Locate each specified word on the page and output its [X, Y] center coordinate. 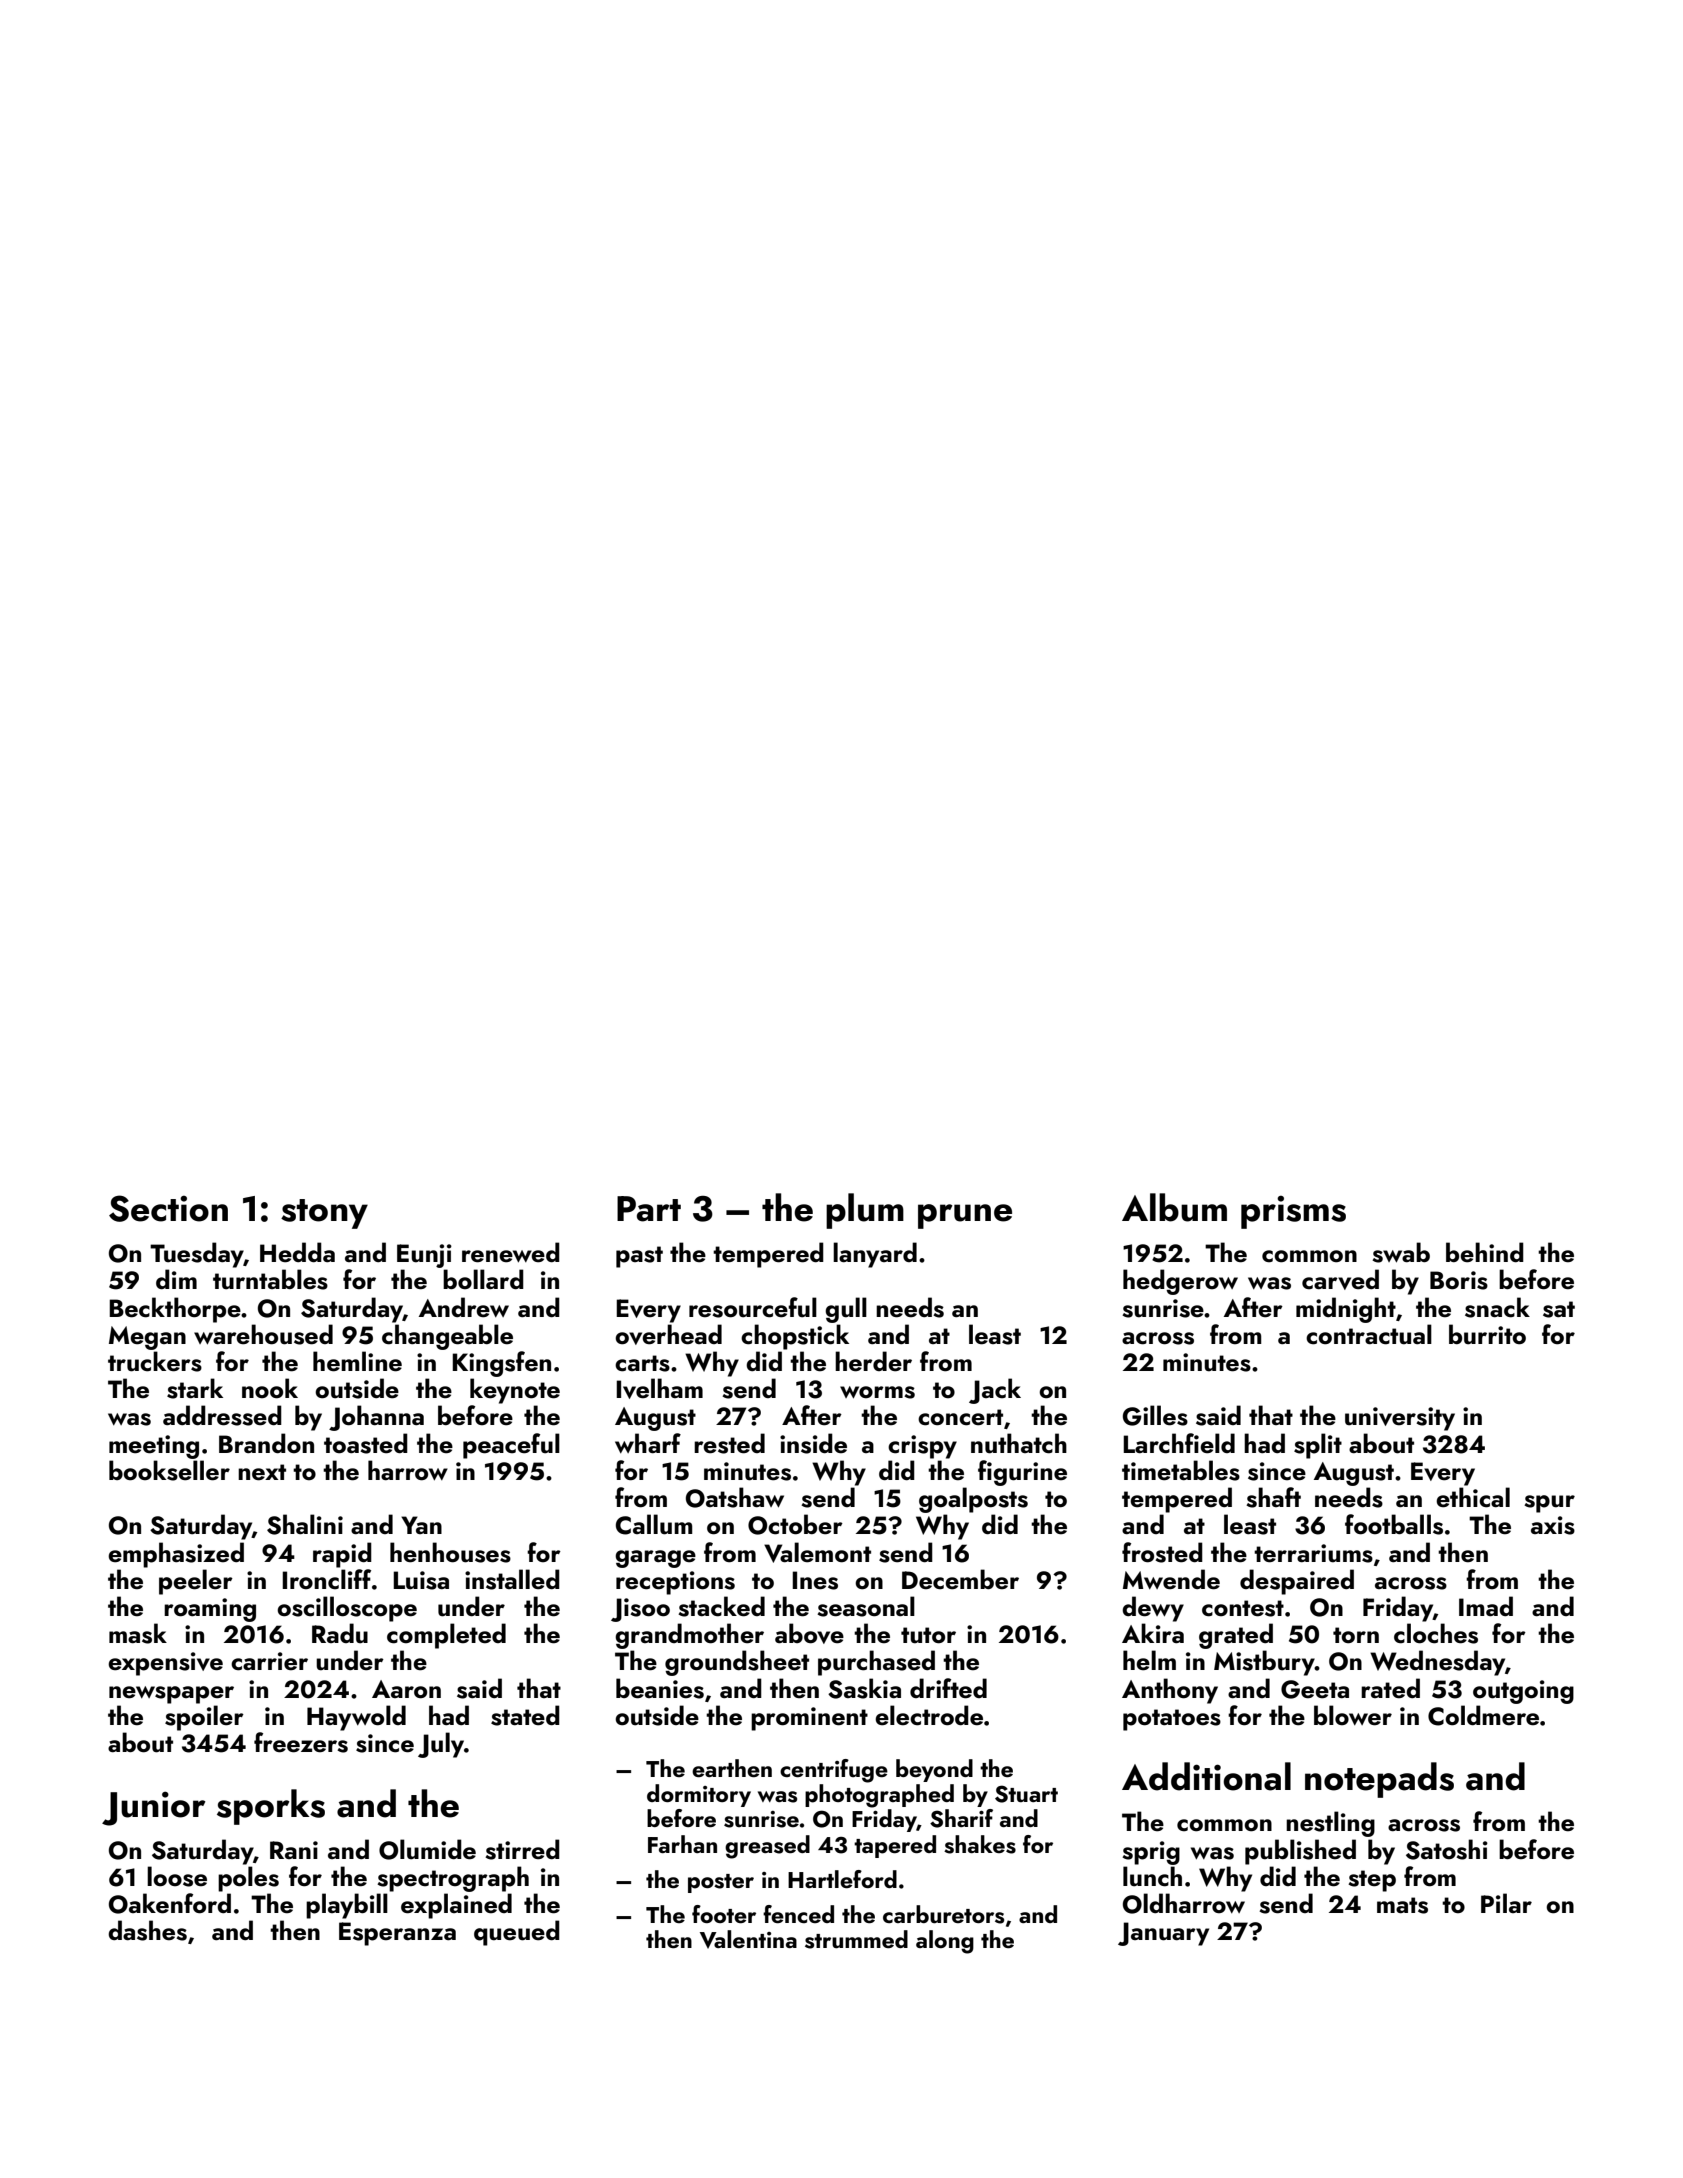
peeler [196, 1582]
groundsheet [737, 1663]
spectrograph [453, 1879]
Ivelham [659, 1388]
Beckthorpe [175, 1310]
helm [1149, 1660]
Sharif [961, 1818]
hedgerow [1180, 1282]
